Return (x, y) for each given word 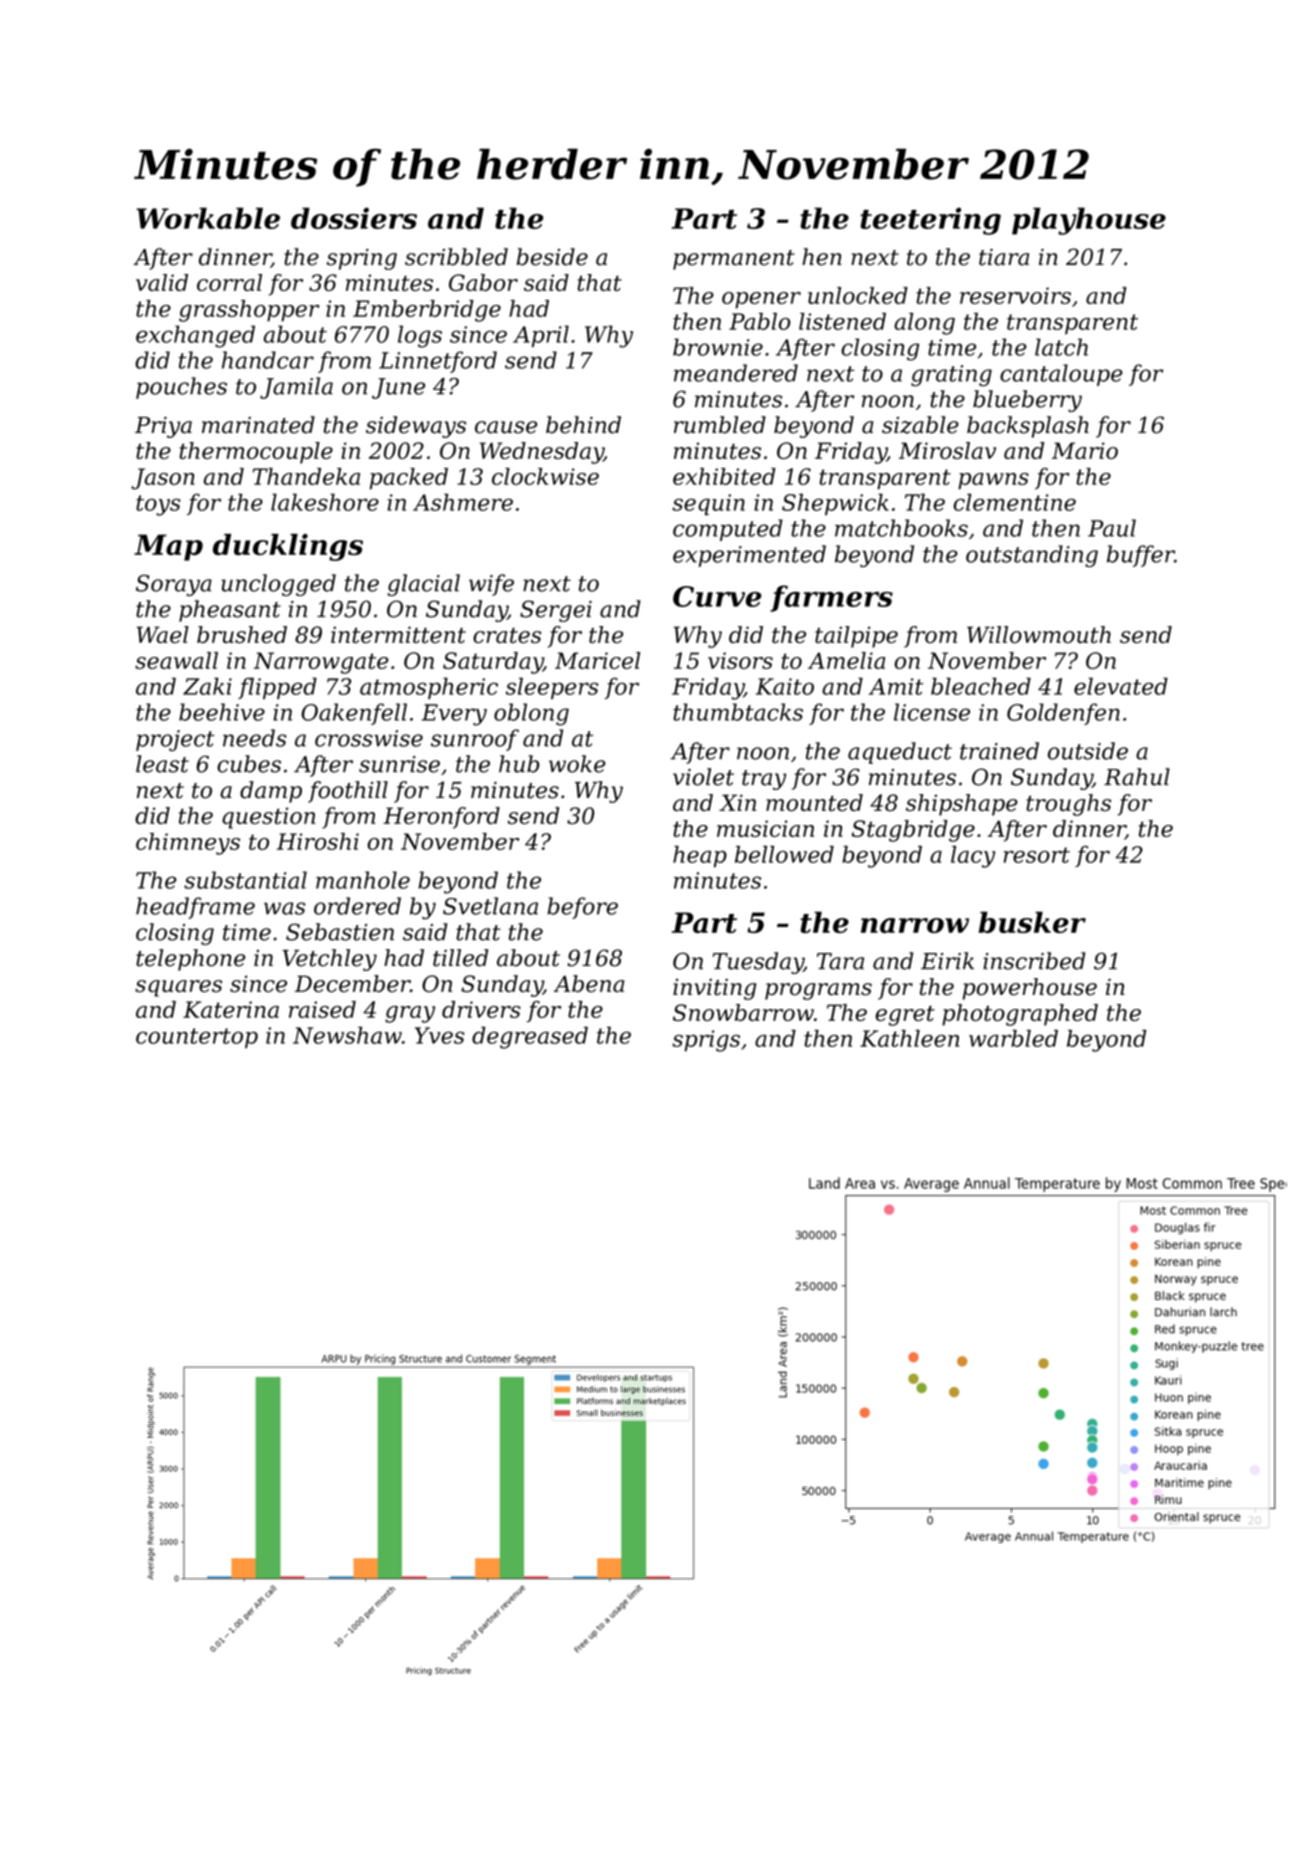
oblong (531, 714)
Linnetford (438, 362)
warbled (1013, 1038)
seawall (176, 660)
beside (552, 257)
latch (1061, 347)
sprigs (706, 1041)
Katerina (231, 1009)
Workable (208, 218)
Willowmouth (1039, 634)
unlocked (858, 295)
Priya (163, 427)
